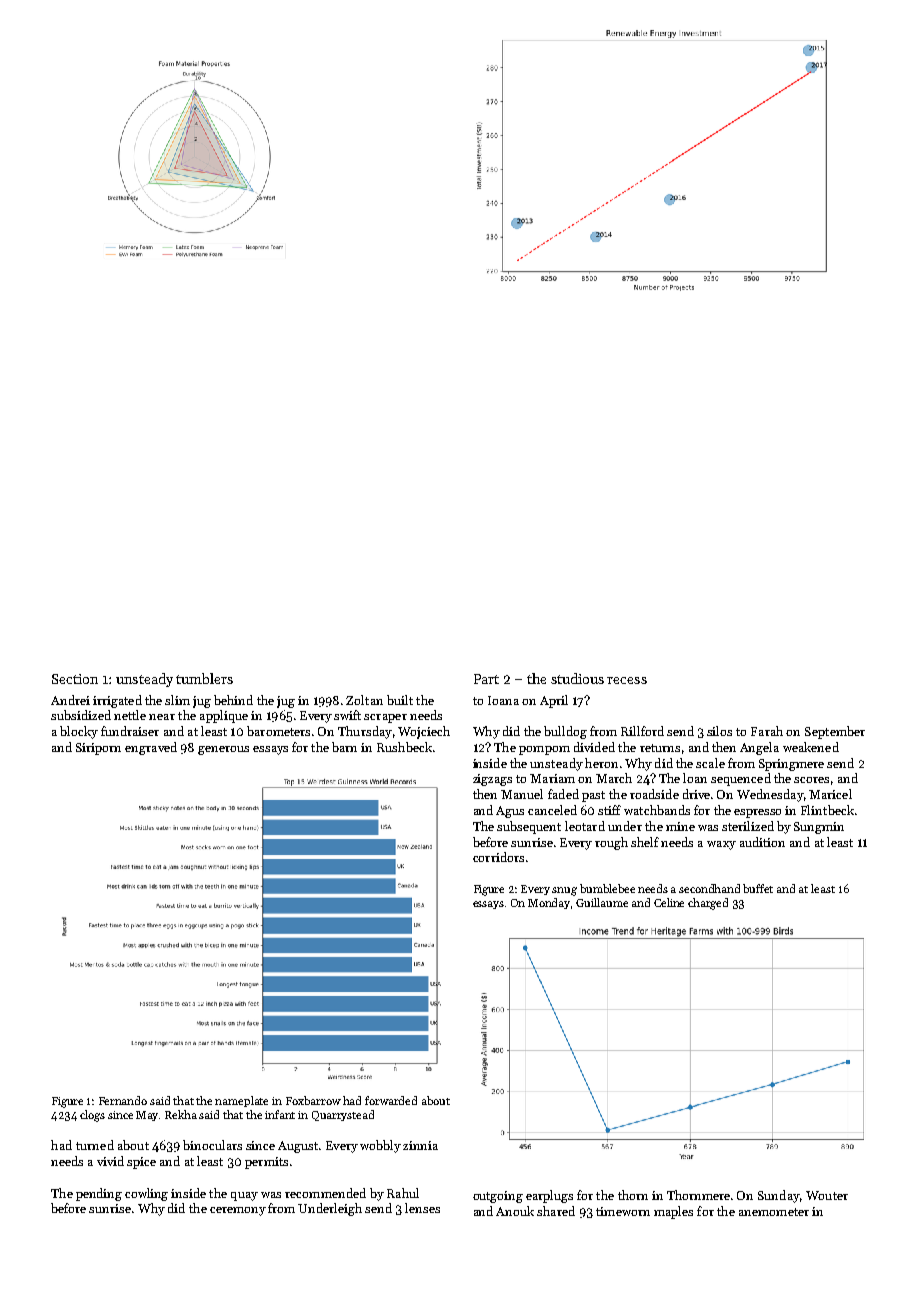  I want to click on Section, so click(75, 679).
